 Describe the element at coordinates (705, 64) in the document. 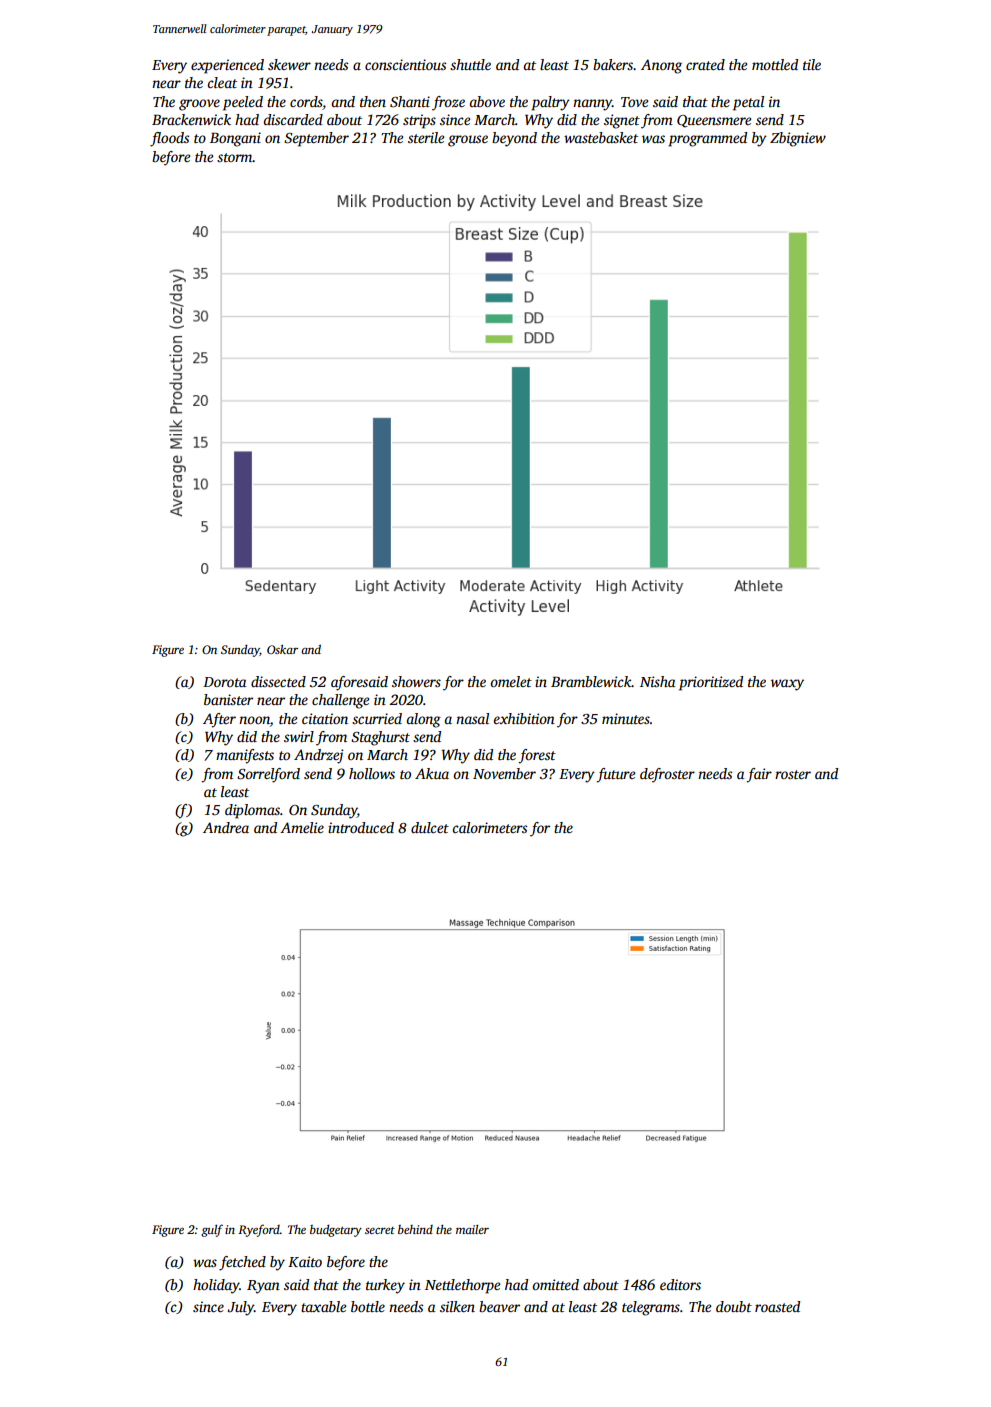

I see `crated` at that location.
